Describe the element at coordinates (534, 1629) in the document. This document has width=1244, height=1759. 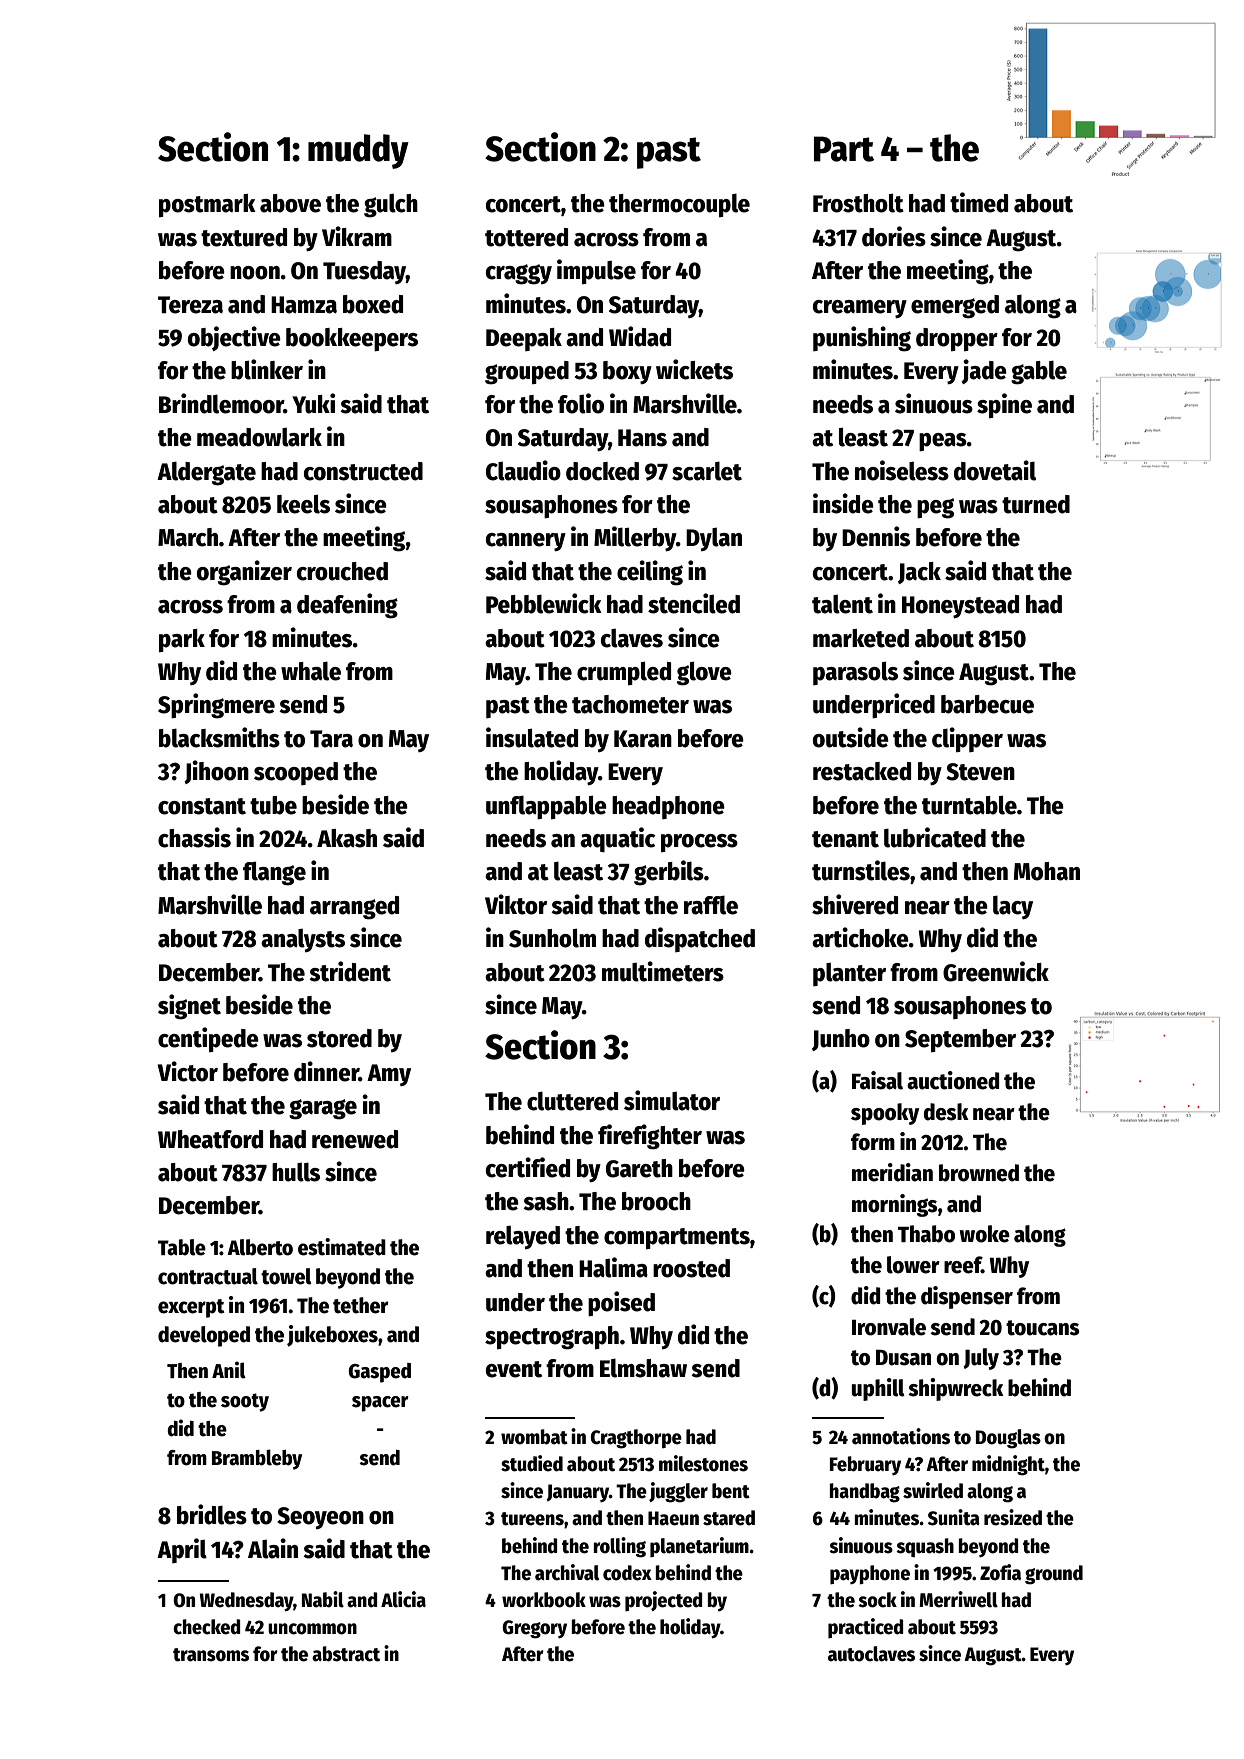
I see `Gregory` at that location.
